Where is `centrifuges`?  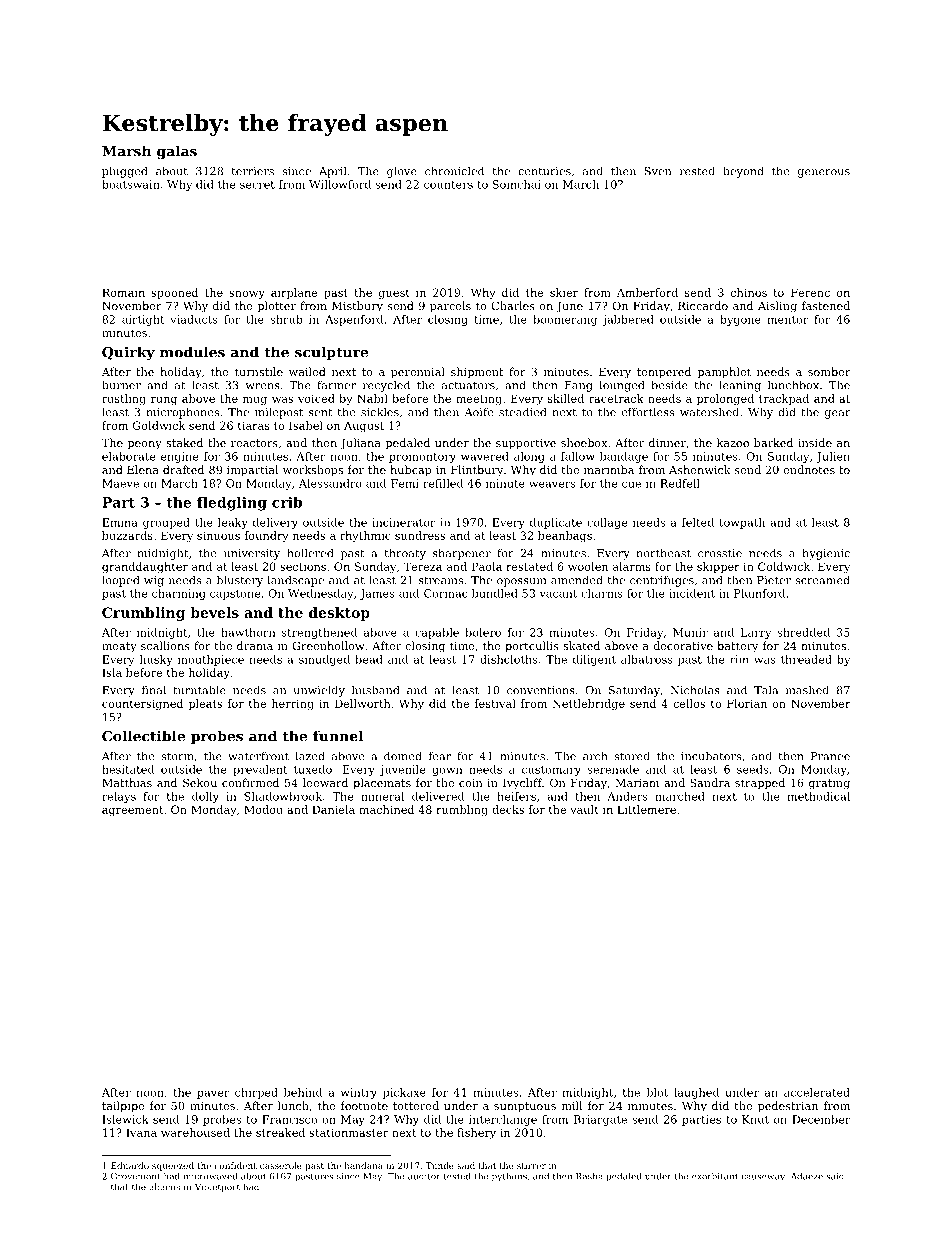
centrifuges is located at coordinates (662, 581).
